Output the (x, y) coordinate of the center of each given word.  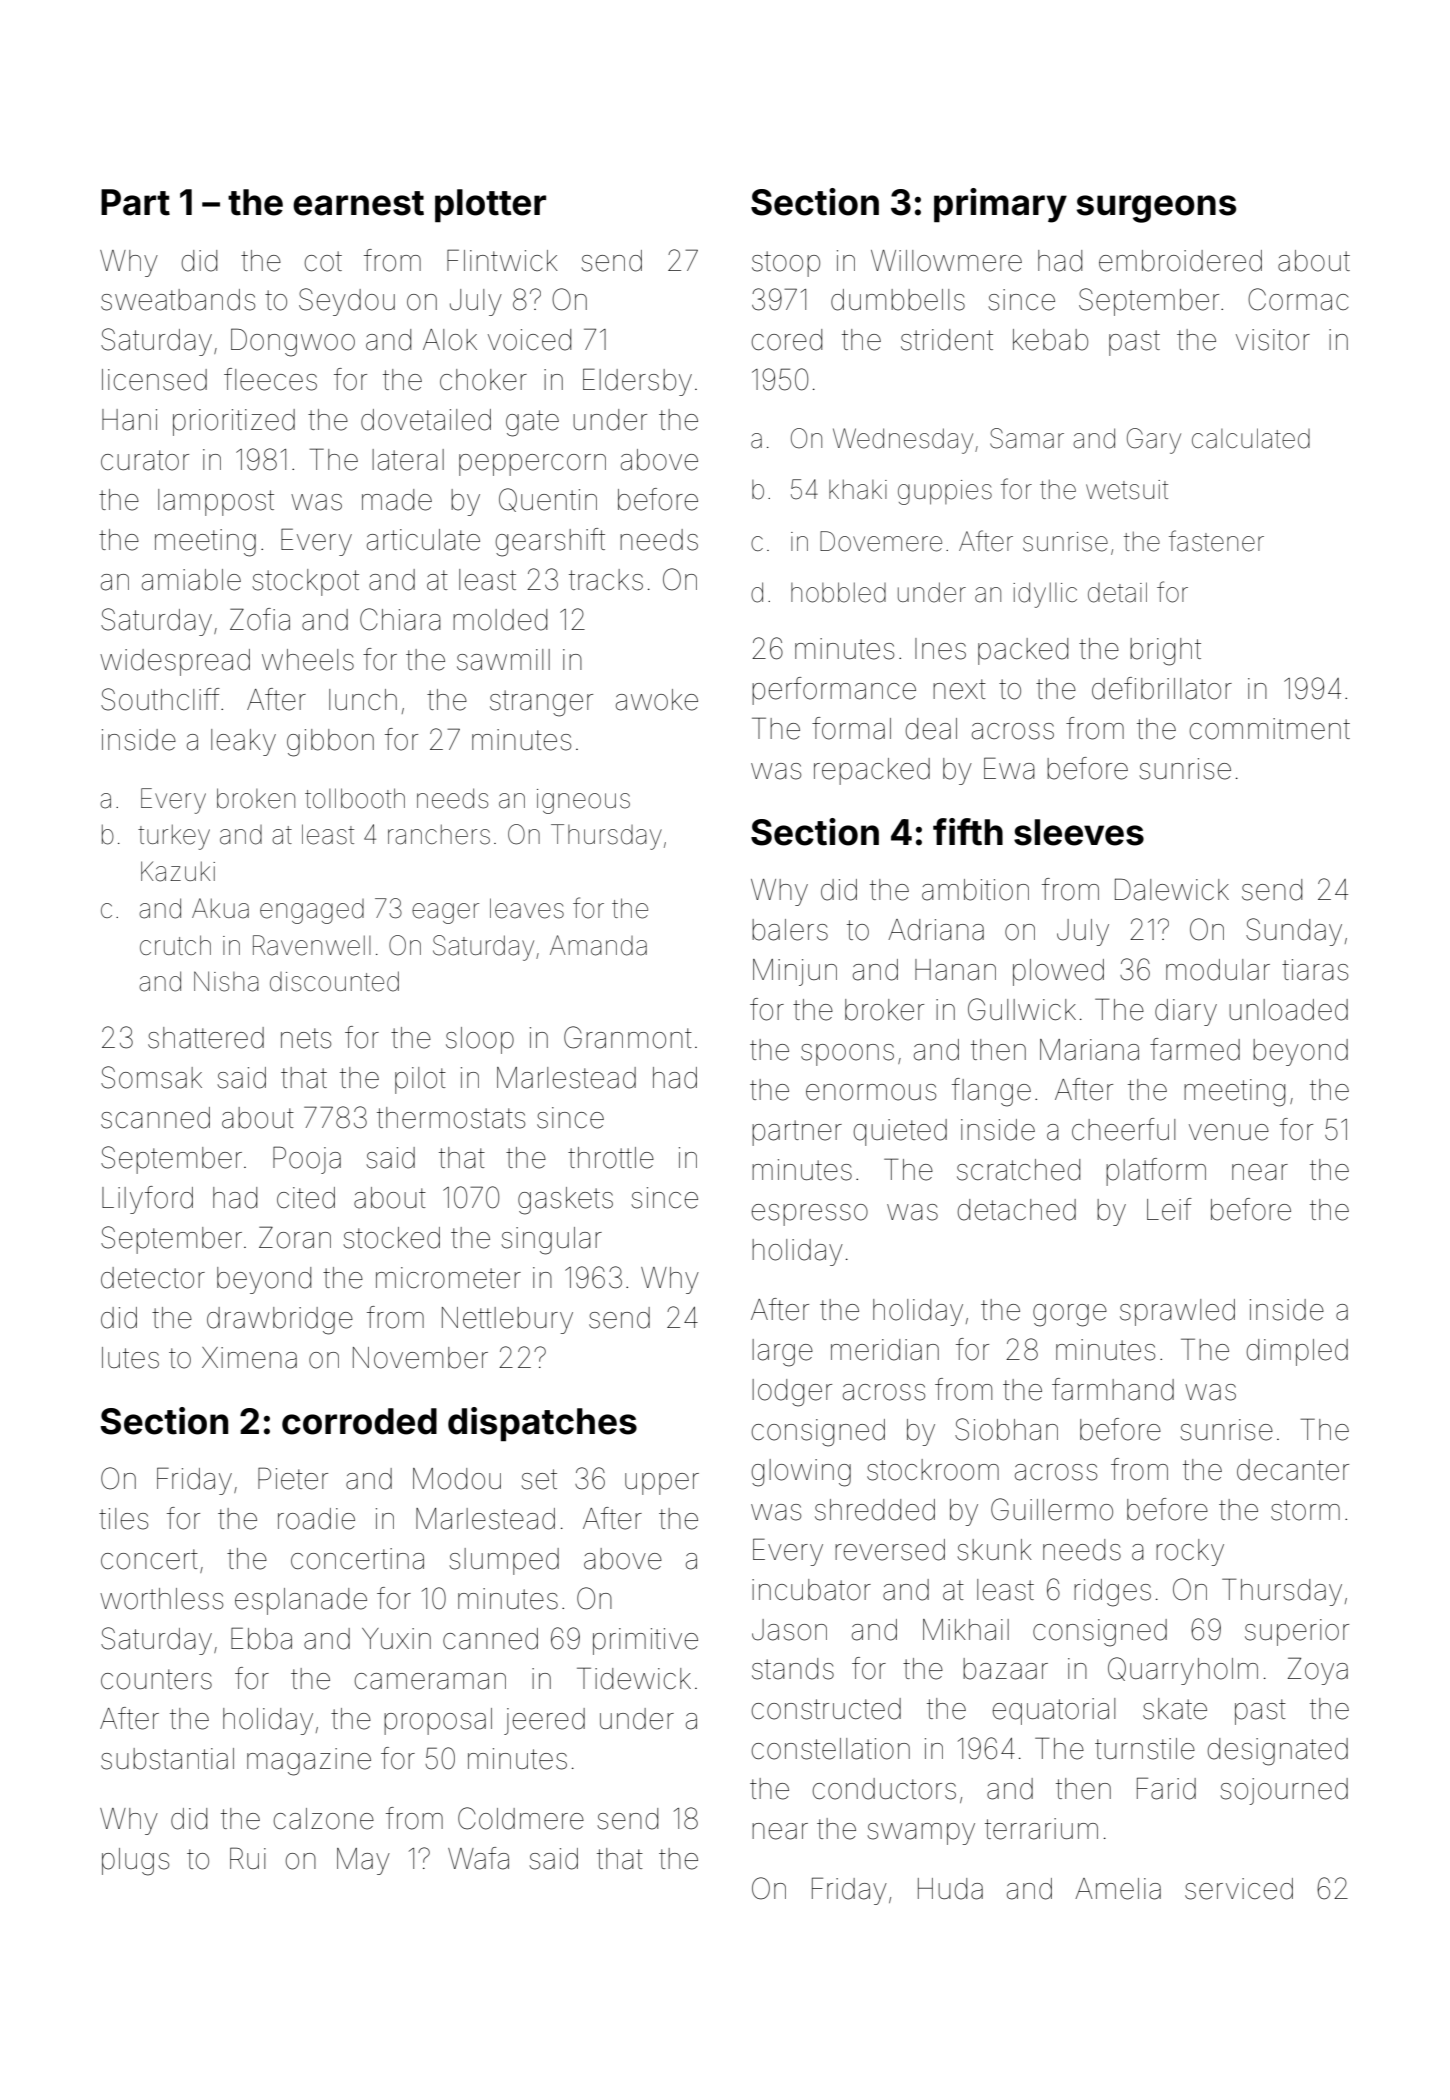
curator (145, 460)
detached (1017, 1210)
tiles (123, 1519)
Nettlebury (507, 1320)
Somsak (151, 1077)
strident (947, 340)
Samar (1027, 438)
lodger (792, 1393)
